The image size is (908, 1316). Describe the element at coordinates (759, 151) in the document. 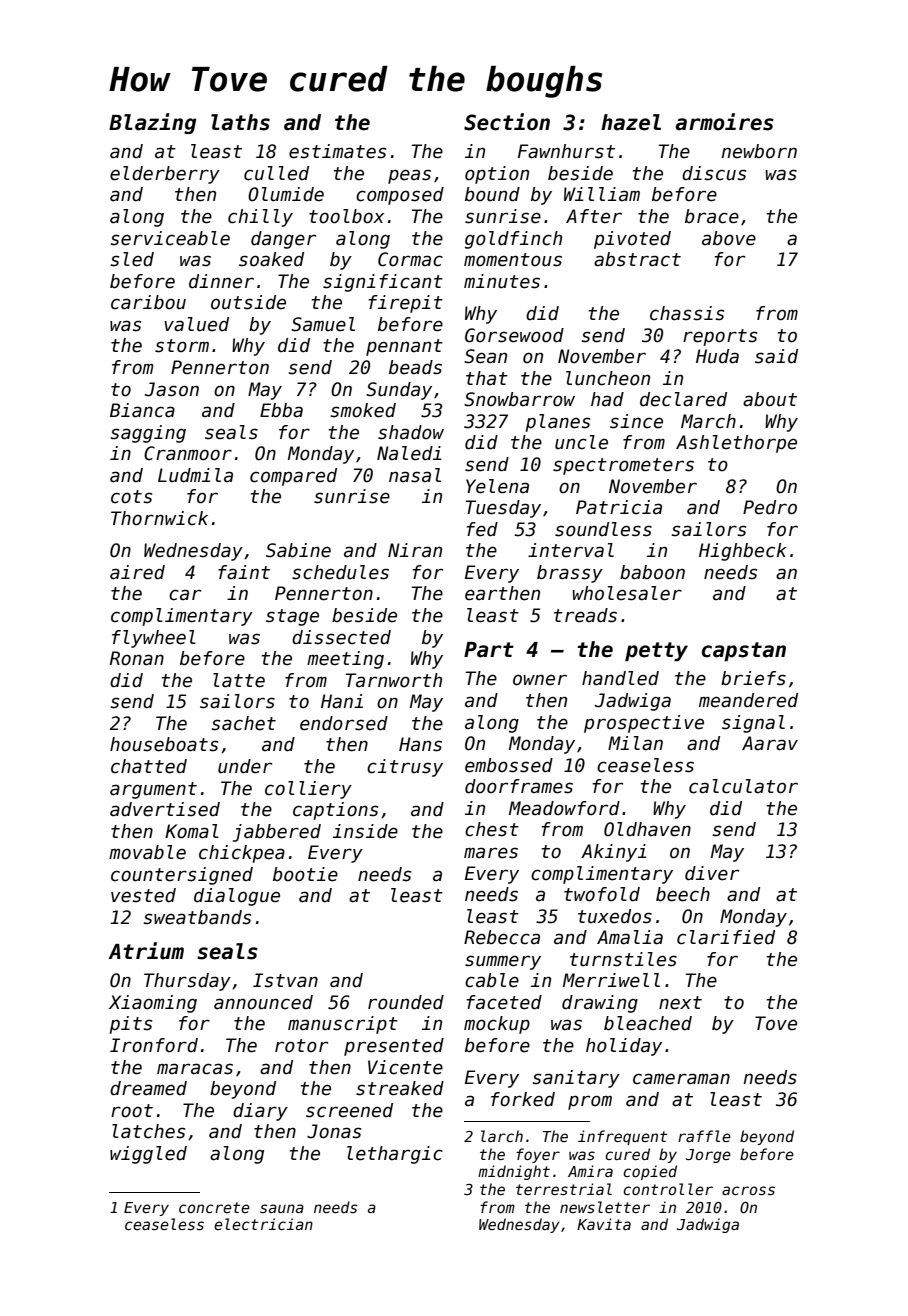

I see `newborn` at that location.
